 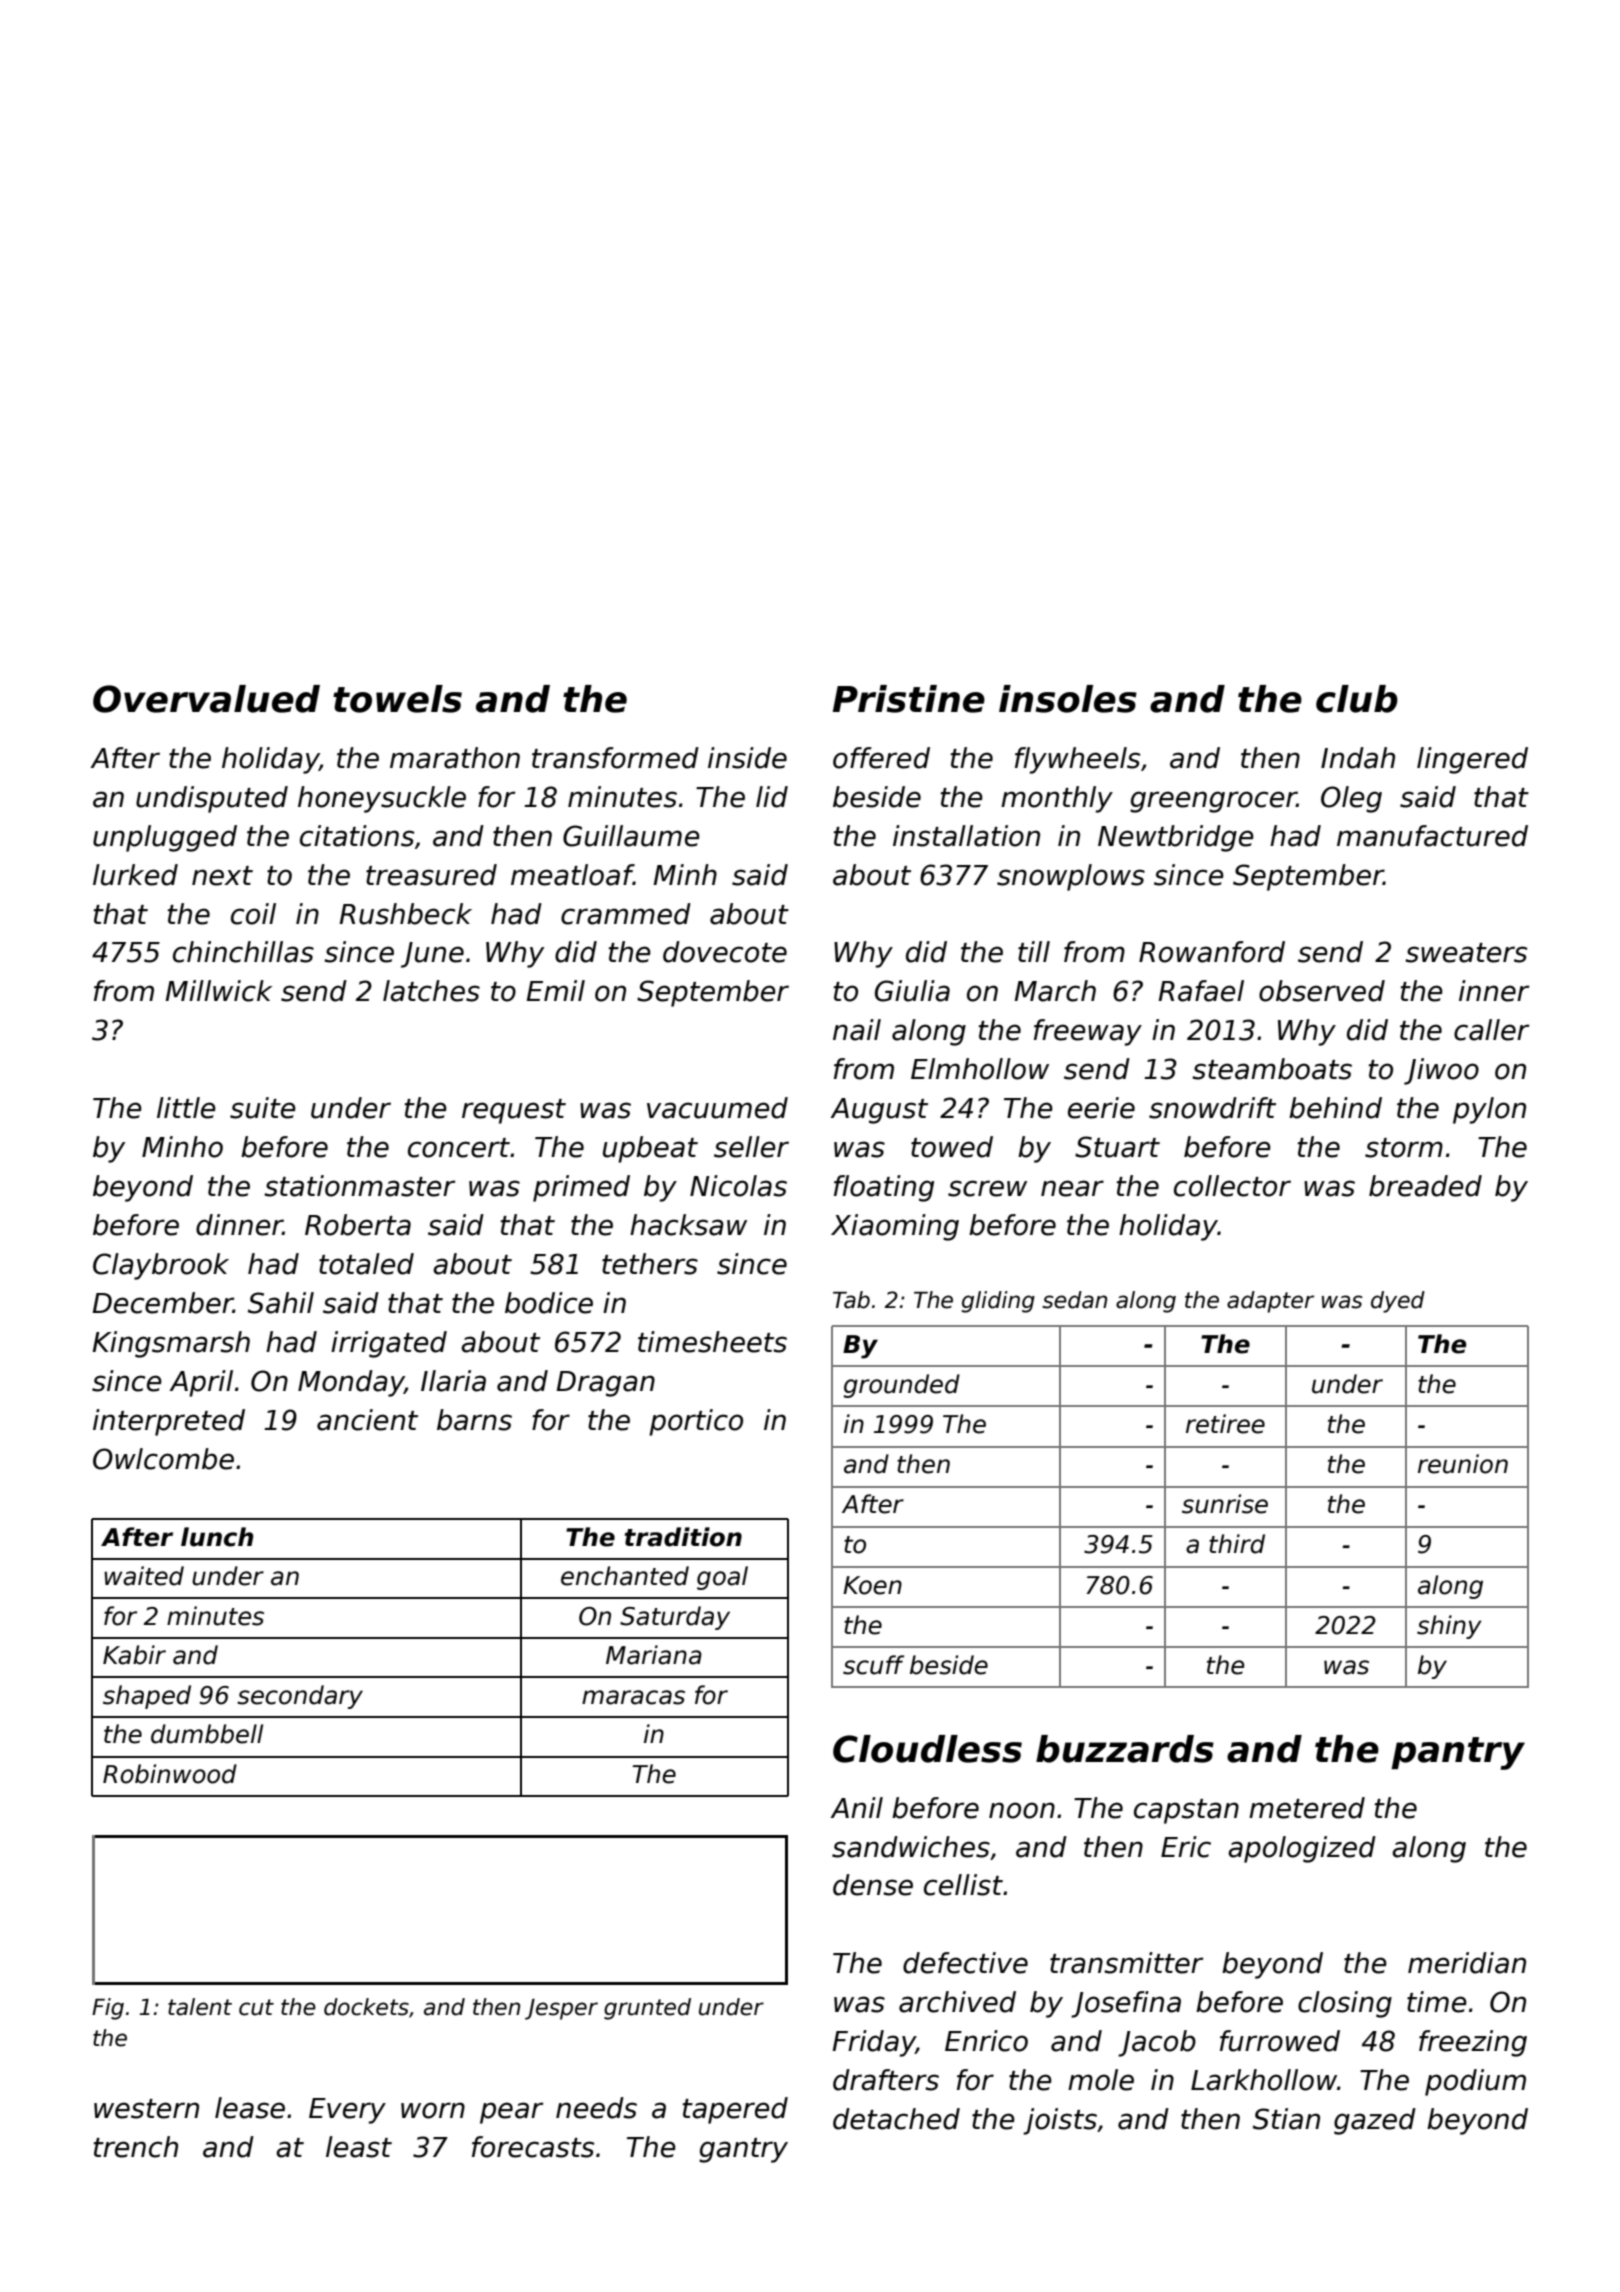 What do you see at coordinates (872, 1585) in the screenshot?
I see `Koen` at bounding box center [872, 1585].
